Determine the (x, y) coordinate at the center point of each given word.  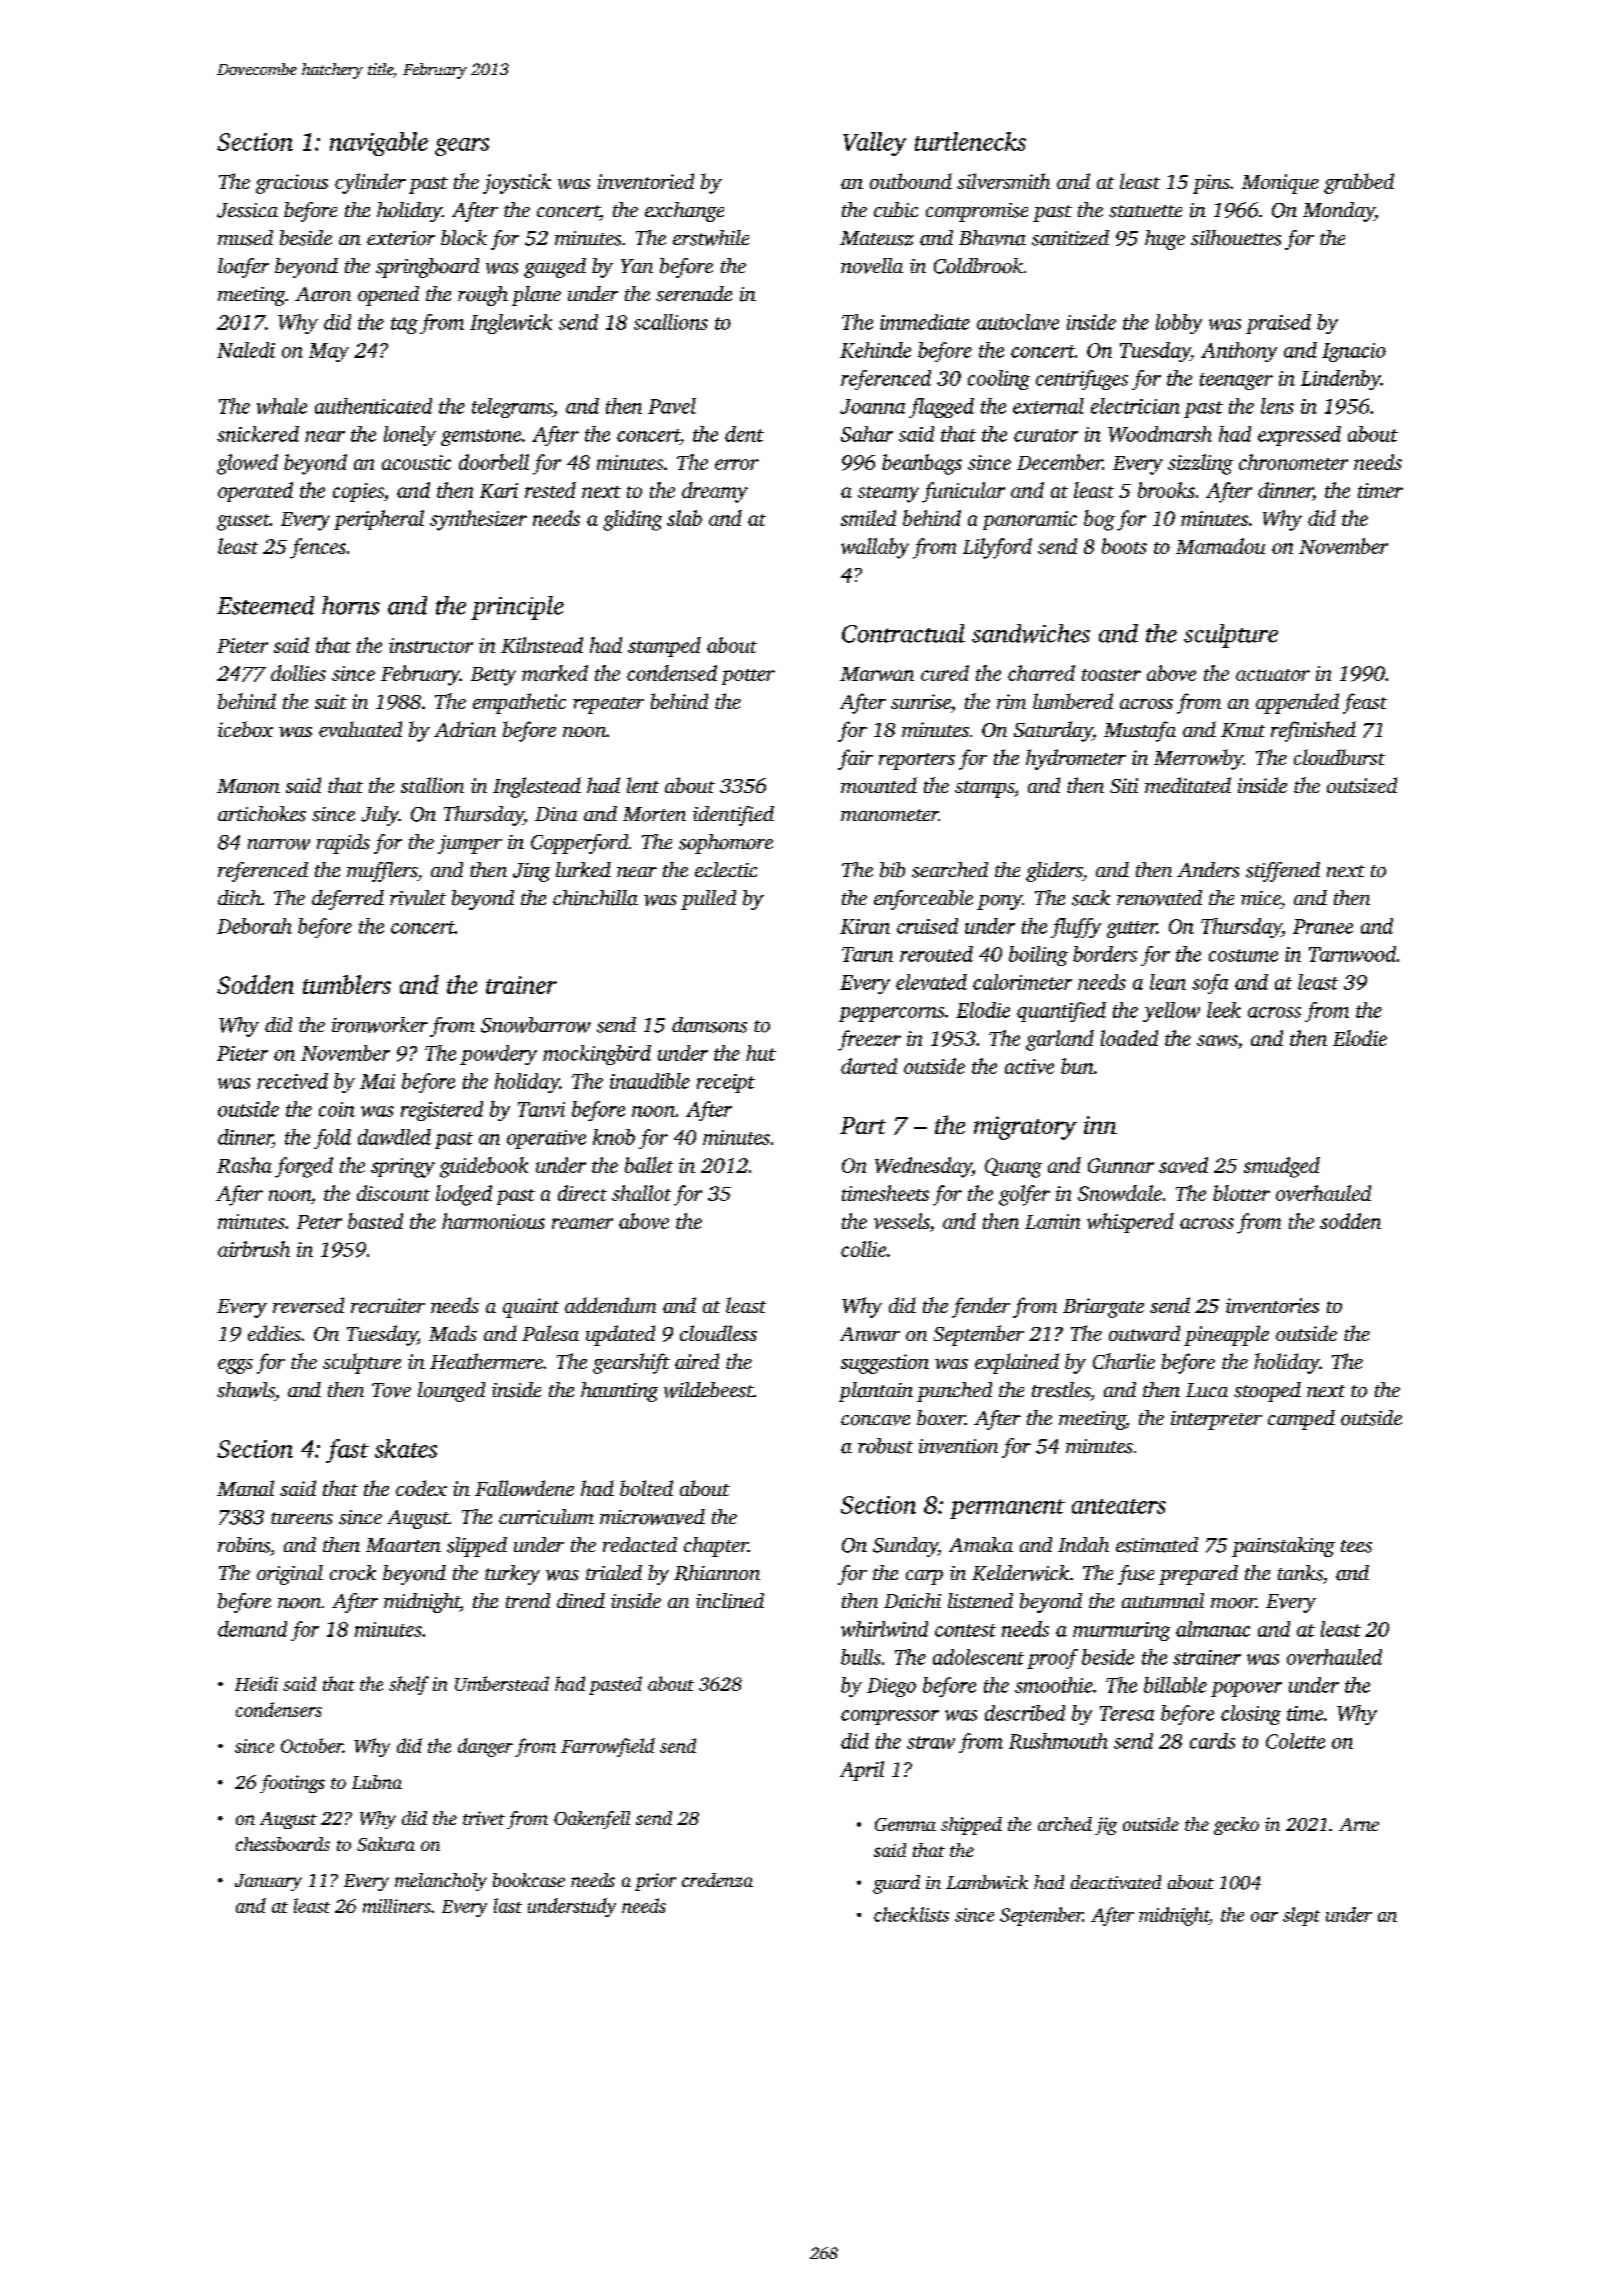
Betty (493, 676)
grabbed (1359, 183)
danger (485, 1747)
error (737, 464)
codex (421, 1488)
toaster (1111, 675)
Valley (874, 144)
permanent (1007, 1509)
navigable (379, 144)
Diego (891, 1687)
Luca (1207, 1390)
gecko (1236, 1826)
